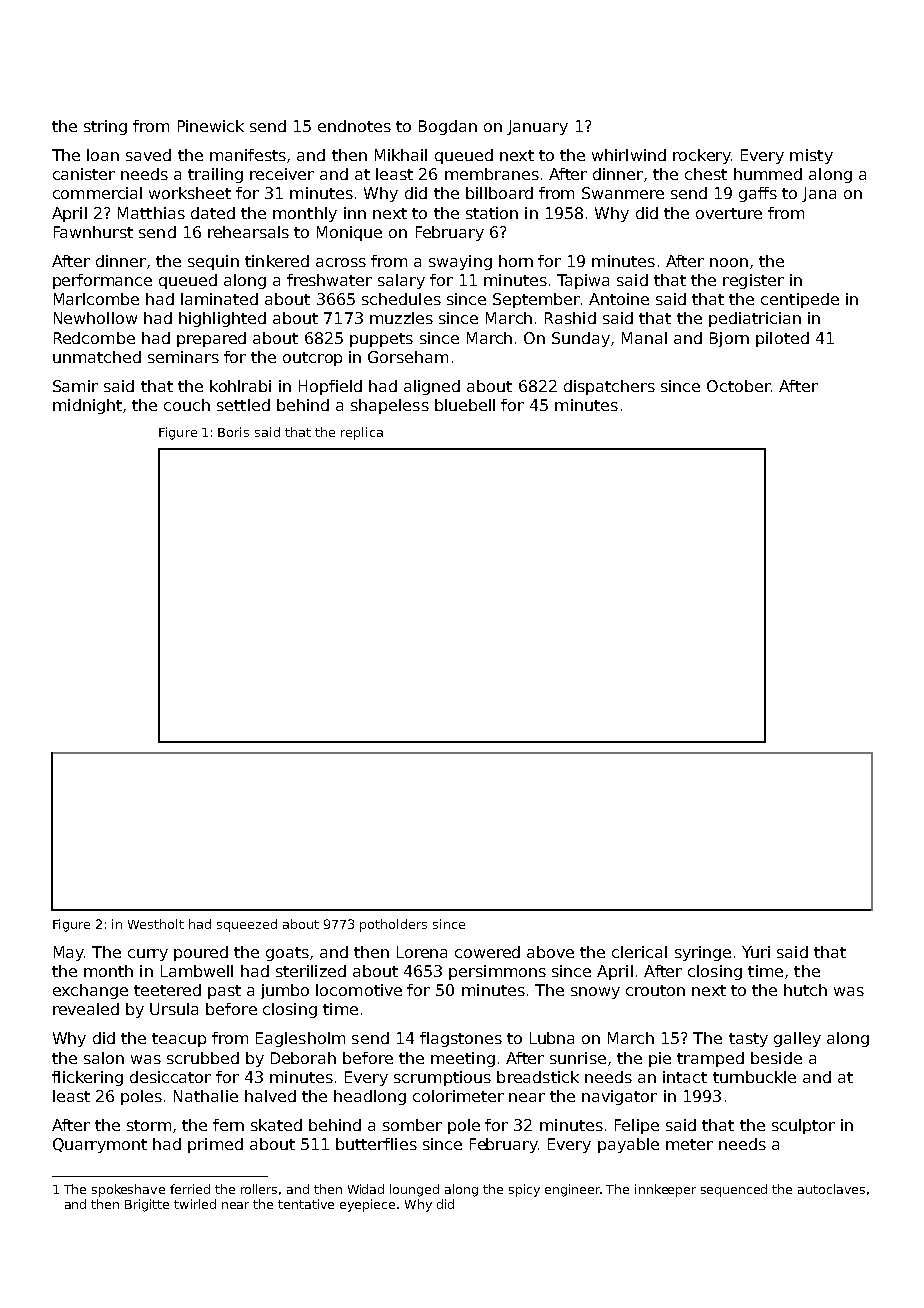 This image has height=1308, width=924. I want to click on billboard, so click(499, 193).
